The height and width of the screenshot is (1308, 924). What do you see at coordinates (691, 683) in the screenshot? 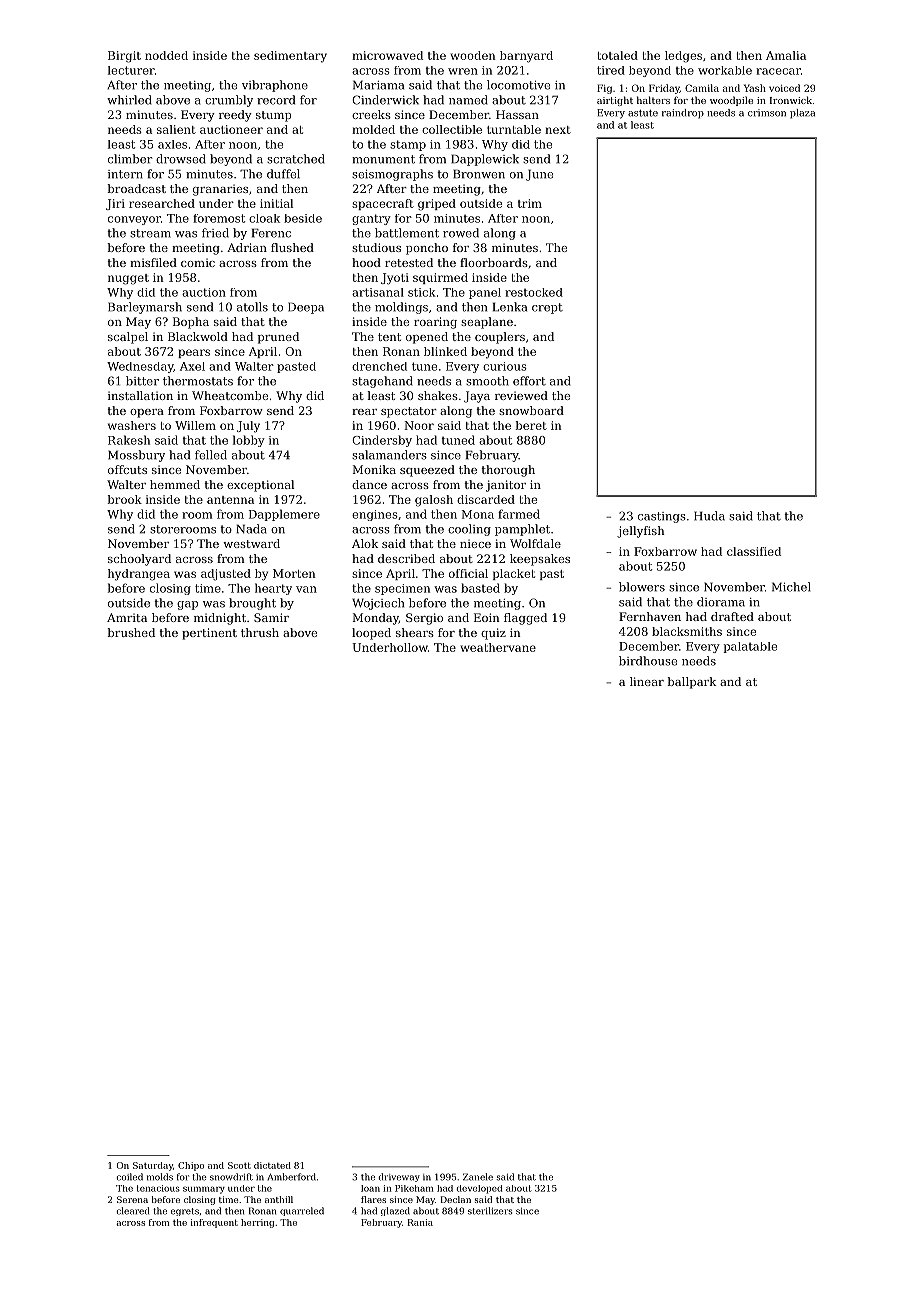
I see `ballpark` at bounding box center [691, 683].
